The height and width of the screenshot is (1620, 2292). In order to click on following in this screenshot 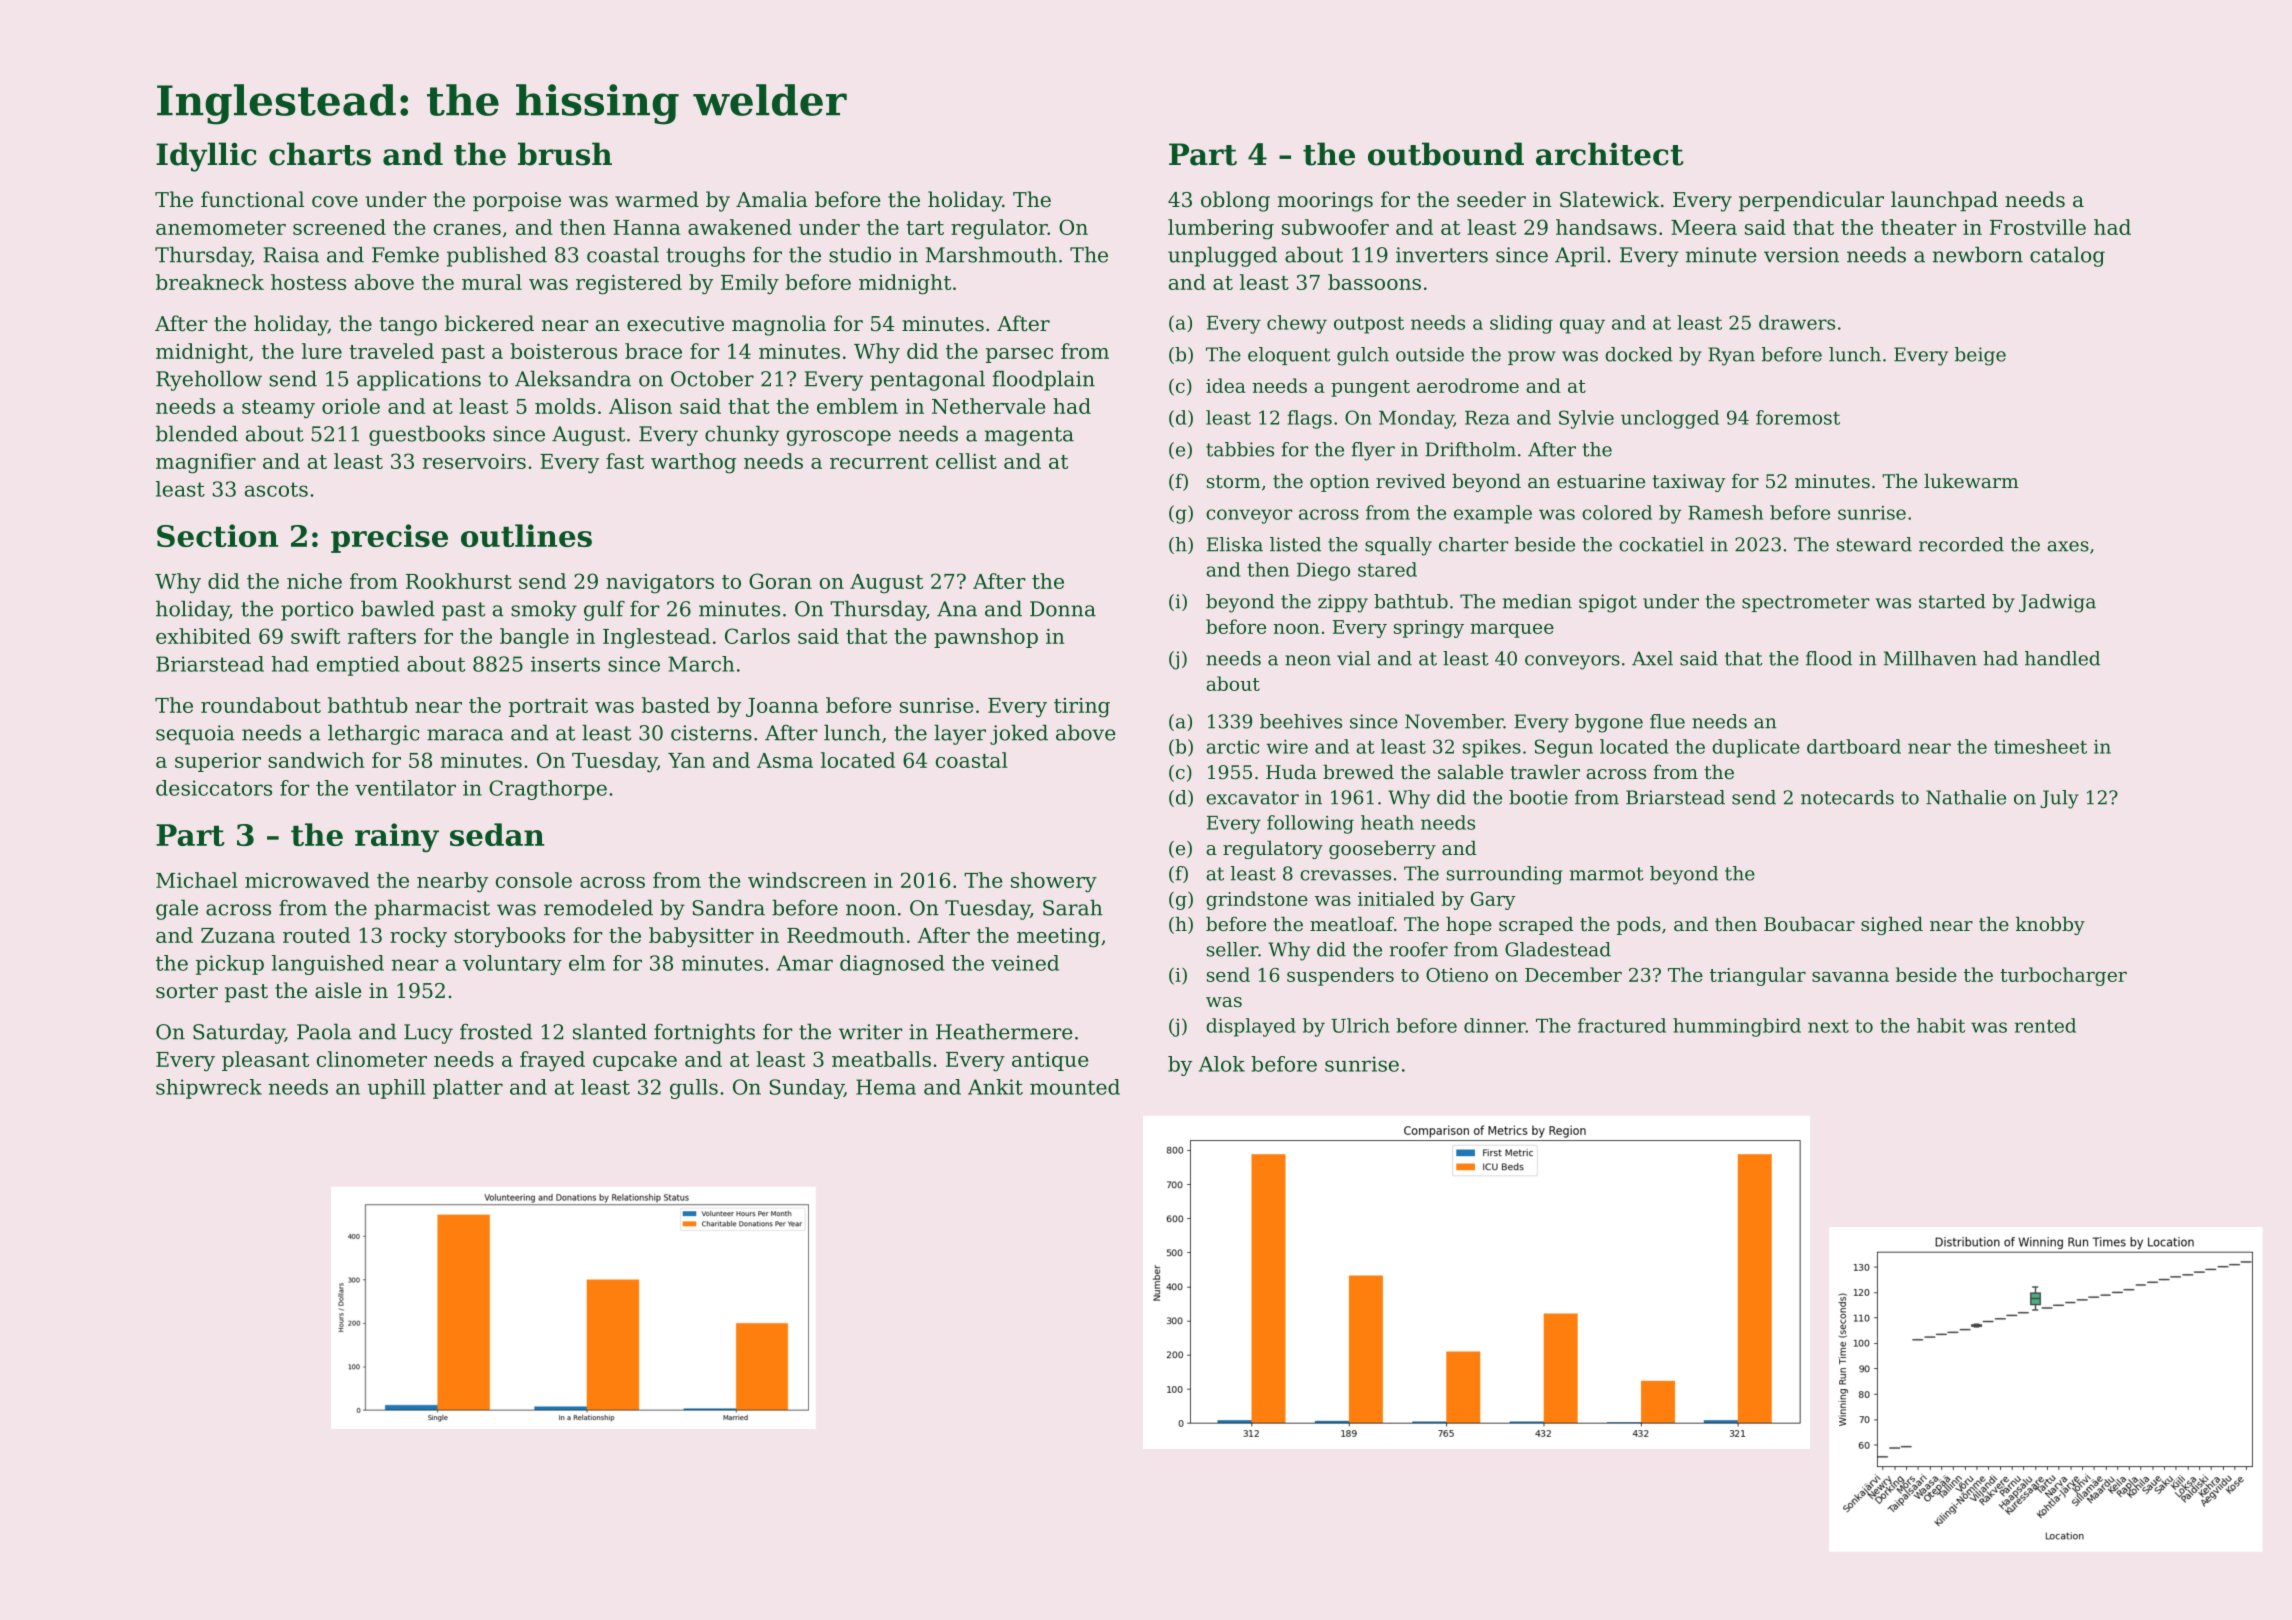, I will do `click(1310, 824)`.
